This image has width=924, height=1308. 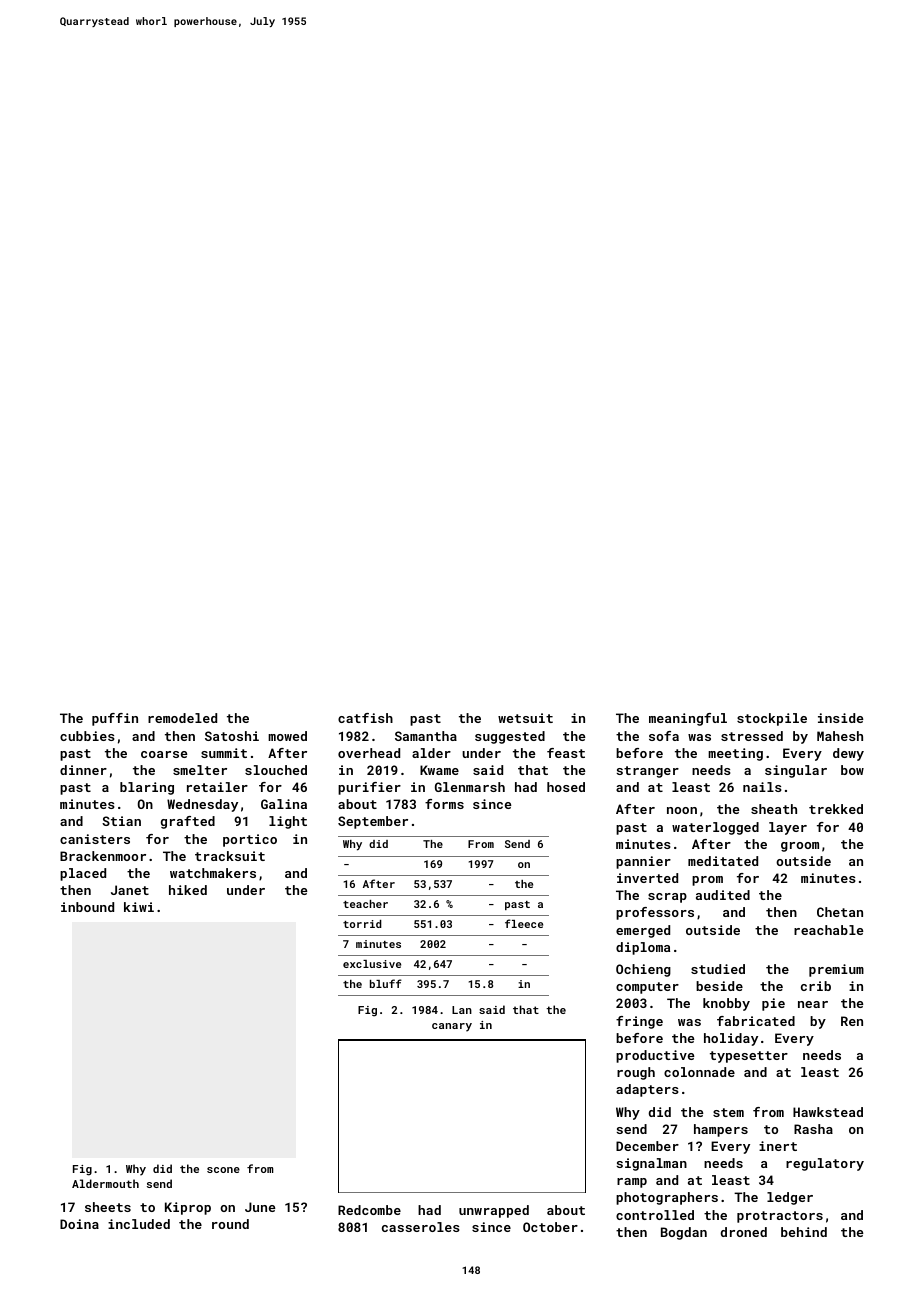 I want to click on scrap, so click(x=667, y=898).
